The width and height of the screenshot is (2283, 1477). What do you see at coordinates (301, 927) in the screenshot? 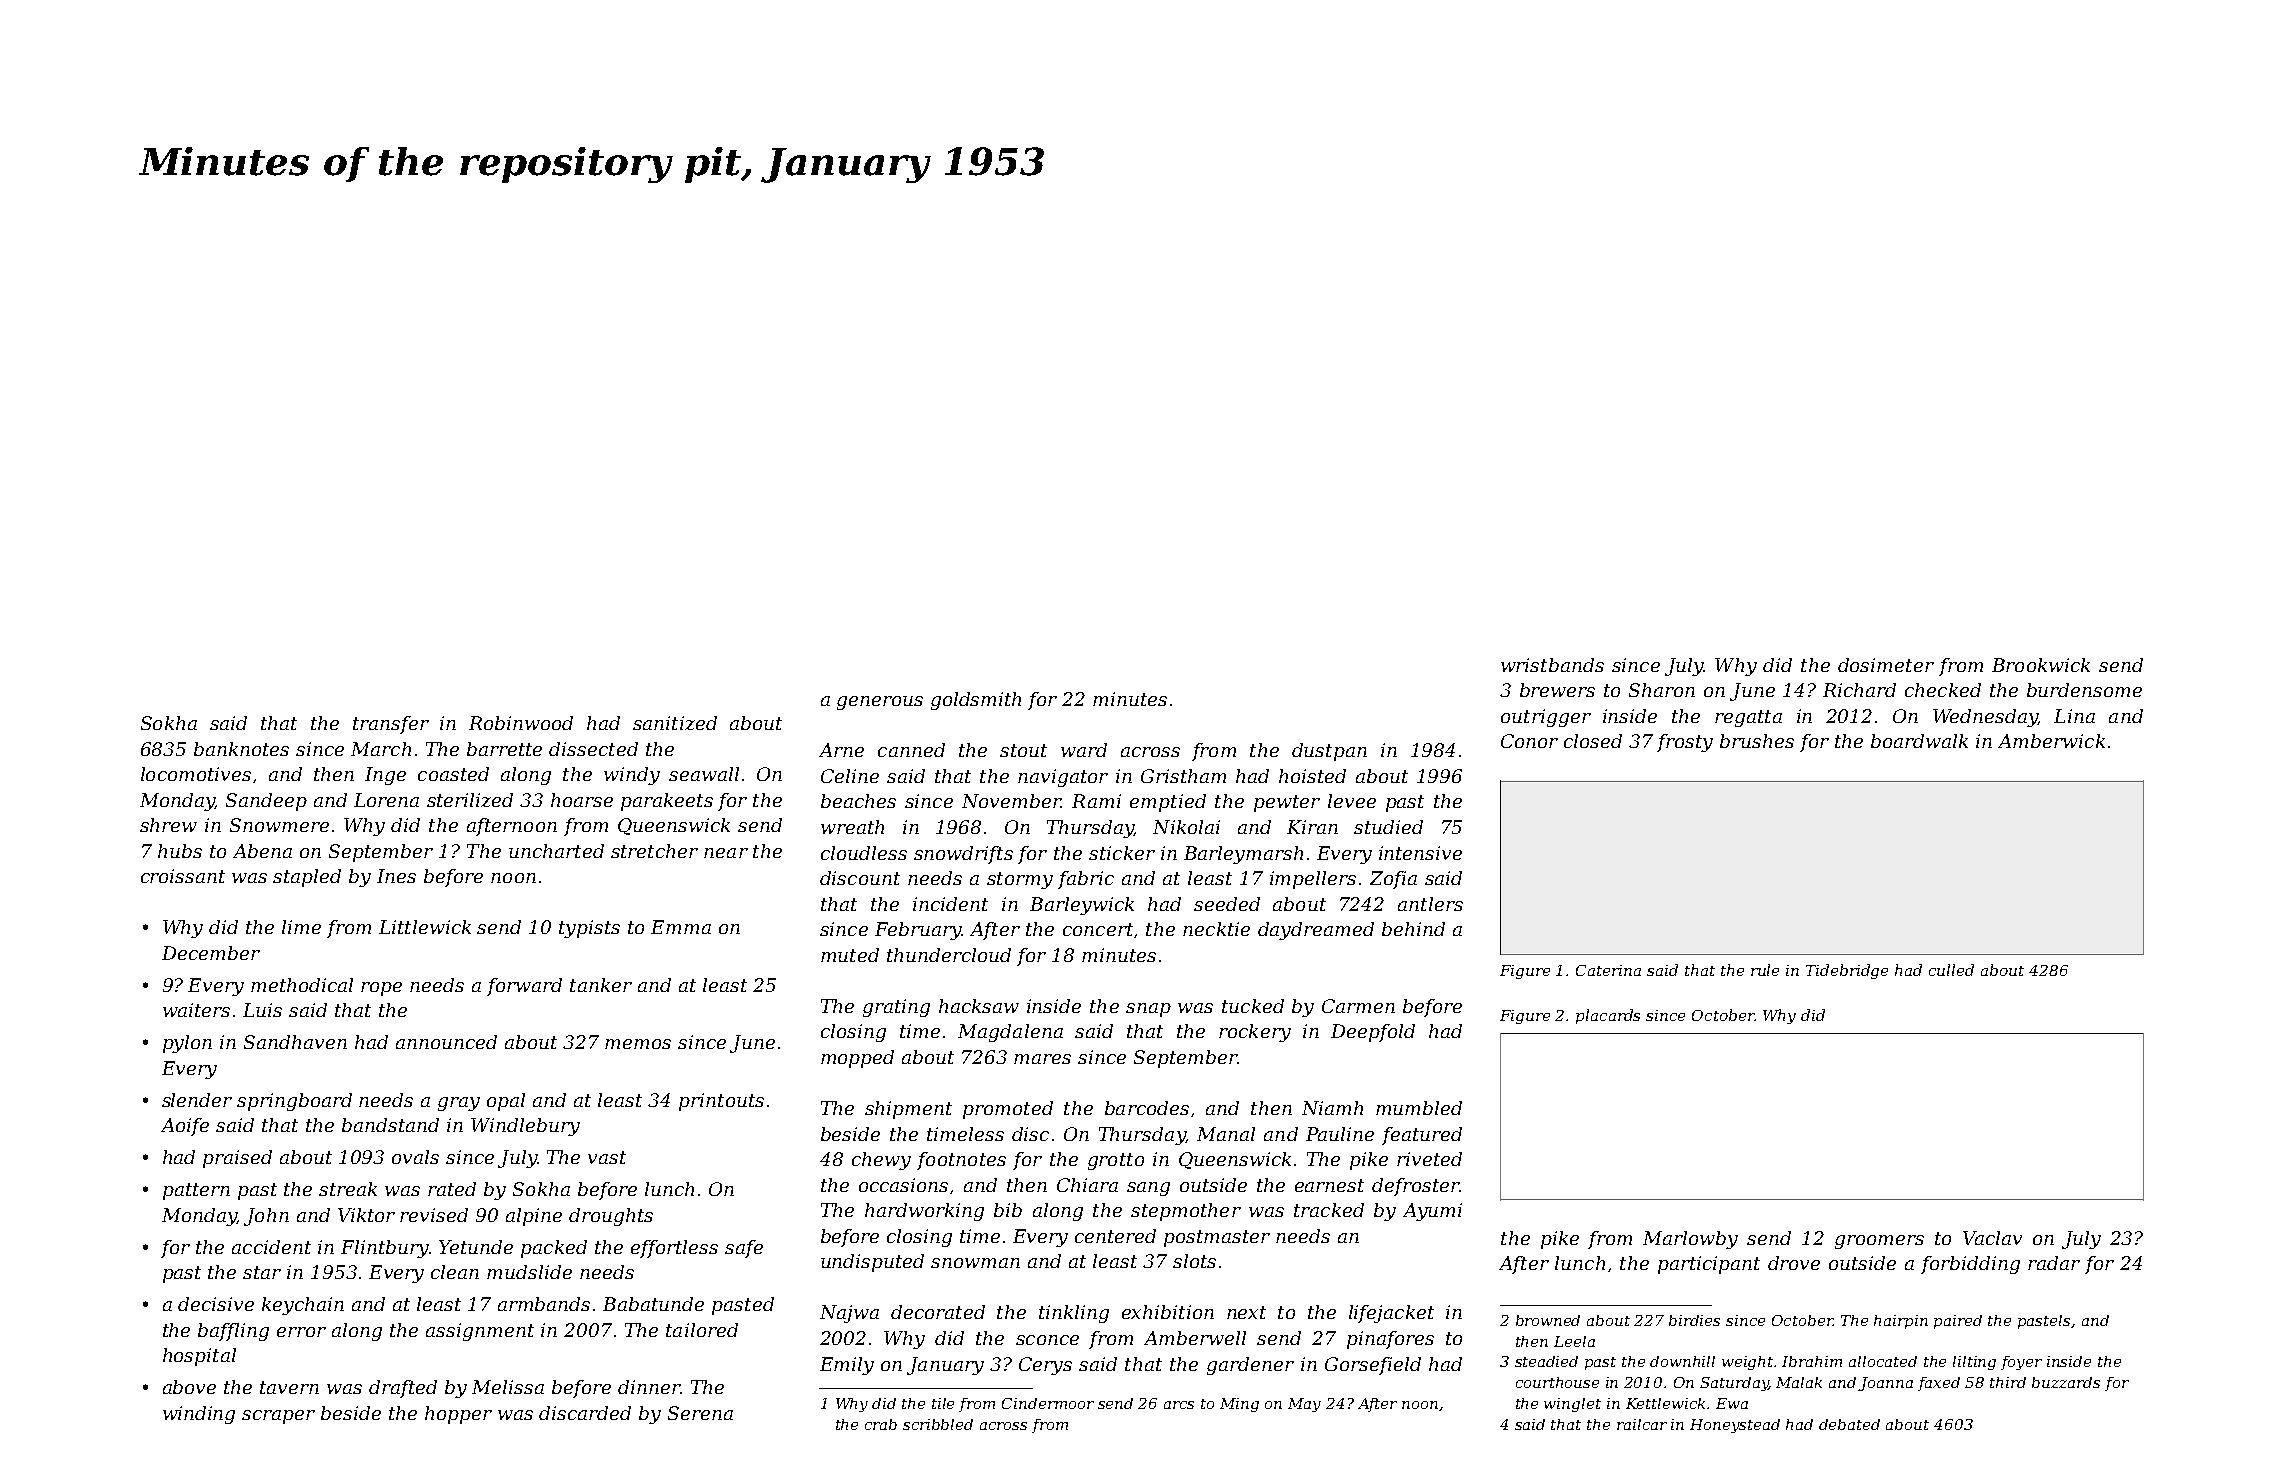
I see `lime` at bounding box center [301, 927].
